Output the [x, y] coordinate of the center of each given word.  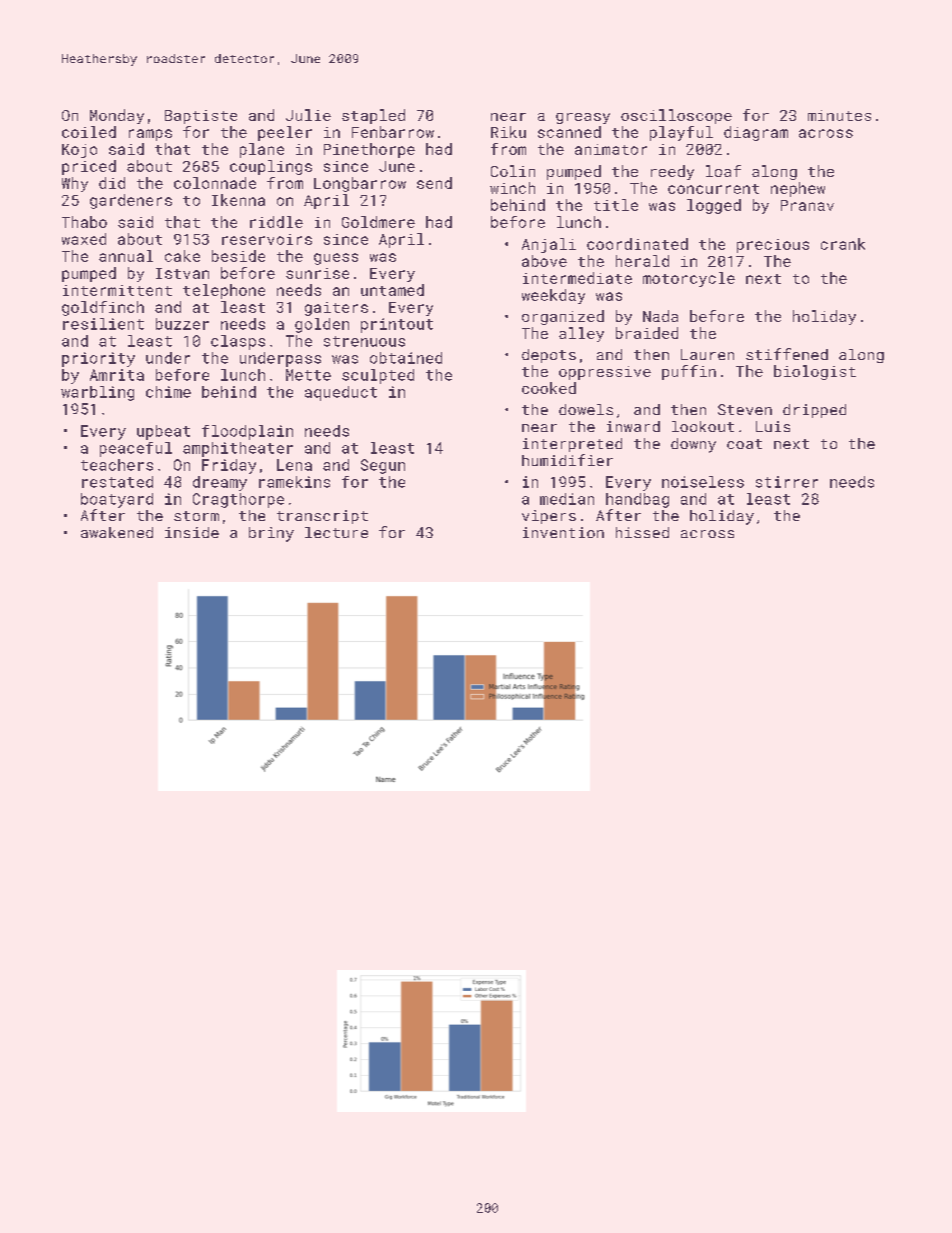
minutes [839, 115]
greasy [583, 118]
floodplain [247, 432]
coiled [89, 132]
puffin [689, 372]
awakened [117, 532]
